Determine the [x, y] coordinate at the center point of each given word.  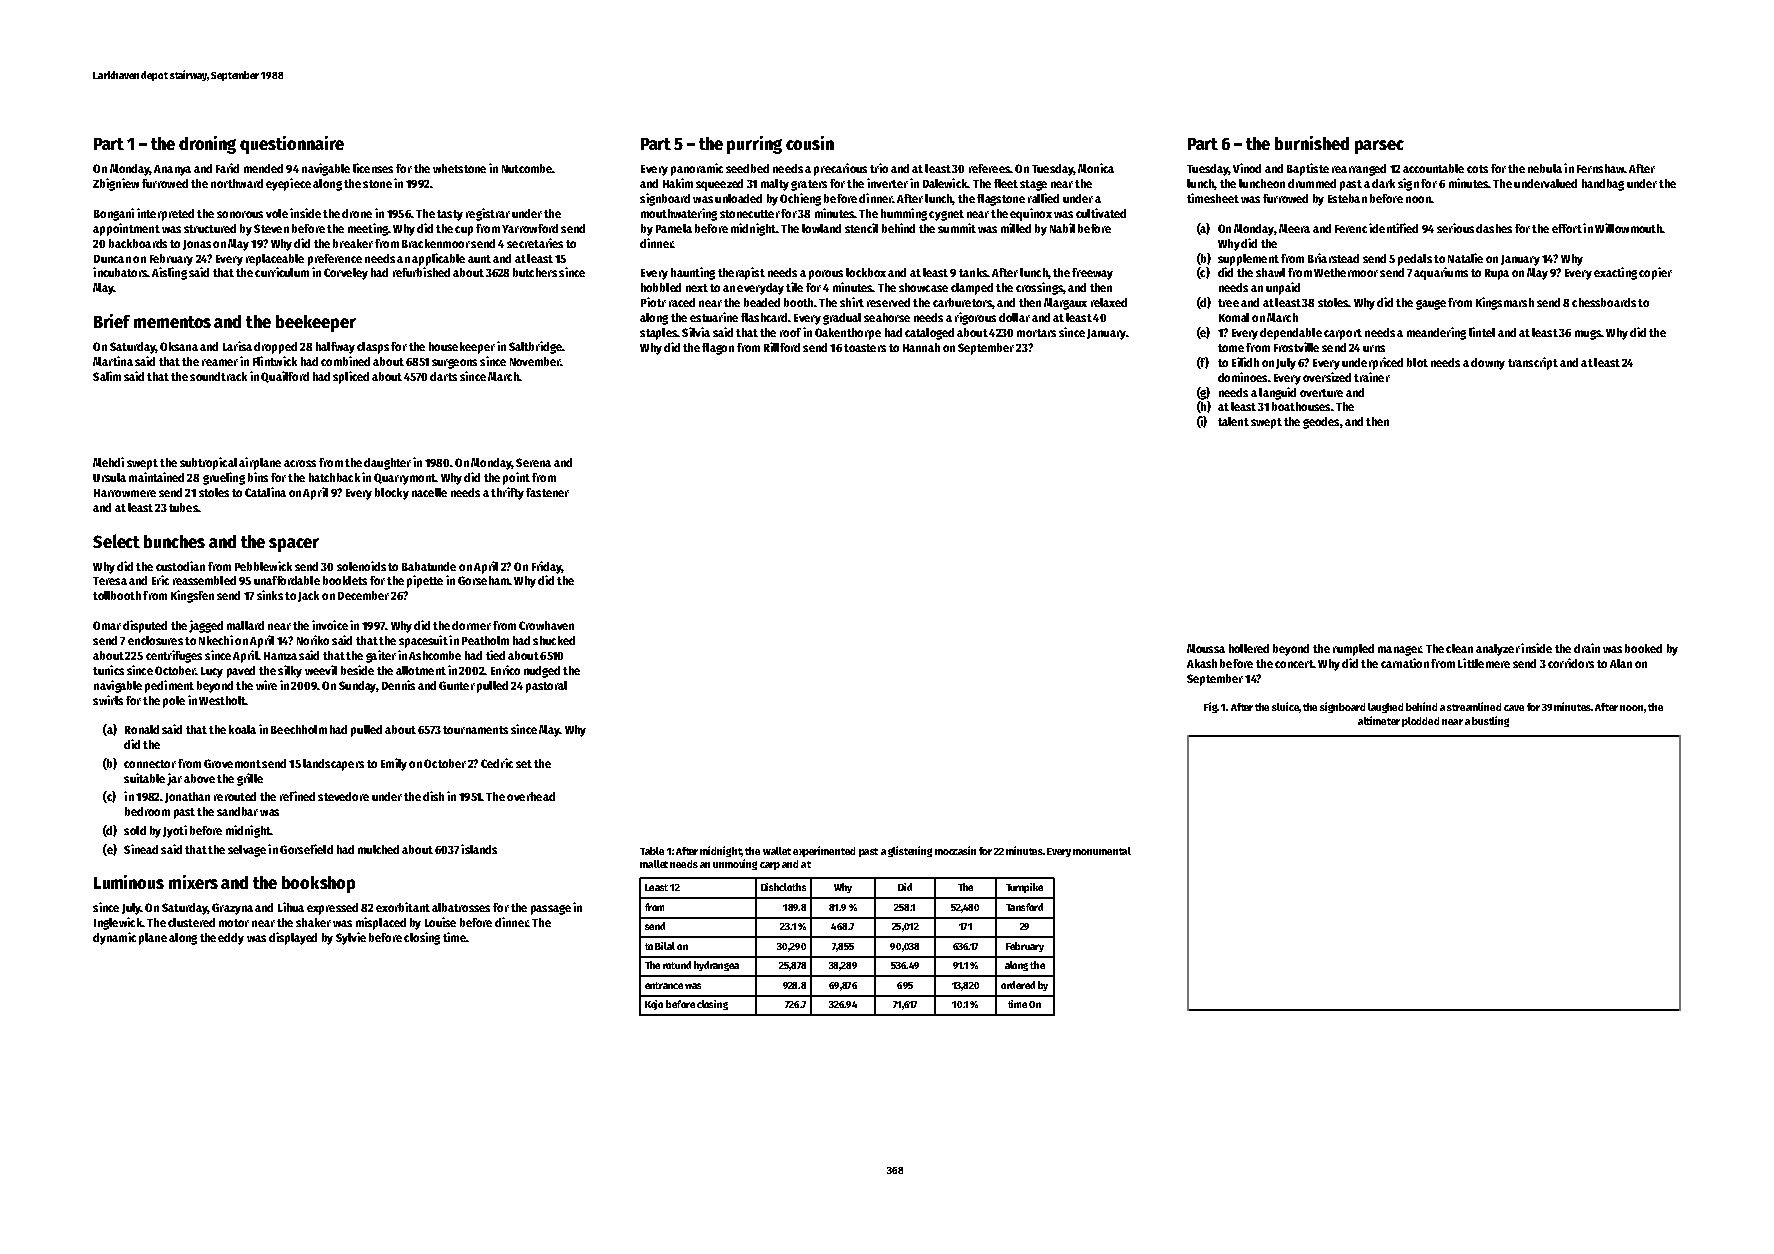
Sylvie [351, 938]
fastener [547, 492]
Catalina [265, 492]
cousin [810, 143]
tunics [108, 670]
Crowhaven [546, 625]
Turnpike [1024, 888]
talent [1233, 421]
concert [1294, 664]
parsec [1379, 147]
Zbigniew [116, 184]
